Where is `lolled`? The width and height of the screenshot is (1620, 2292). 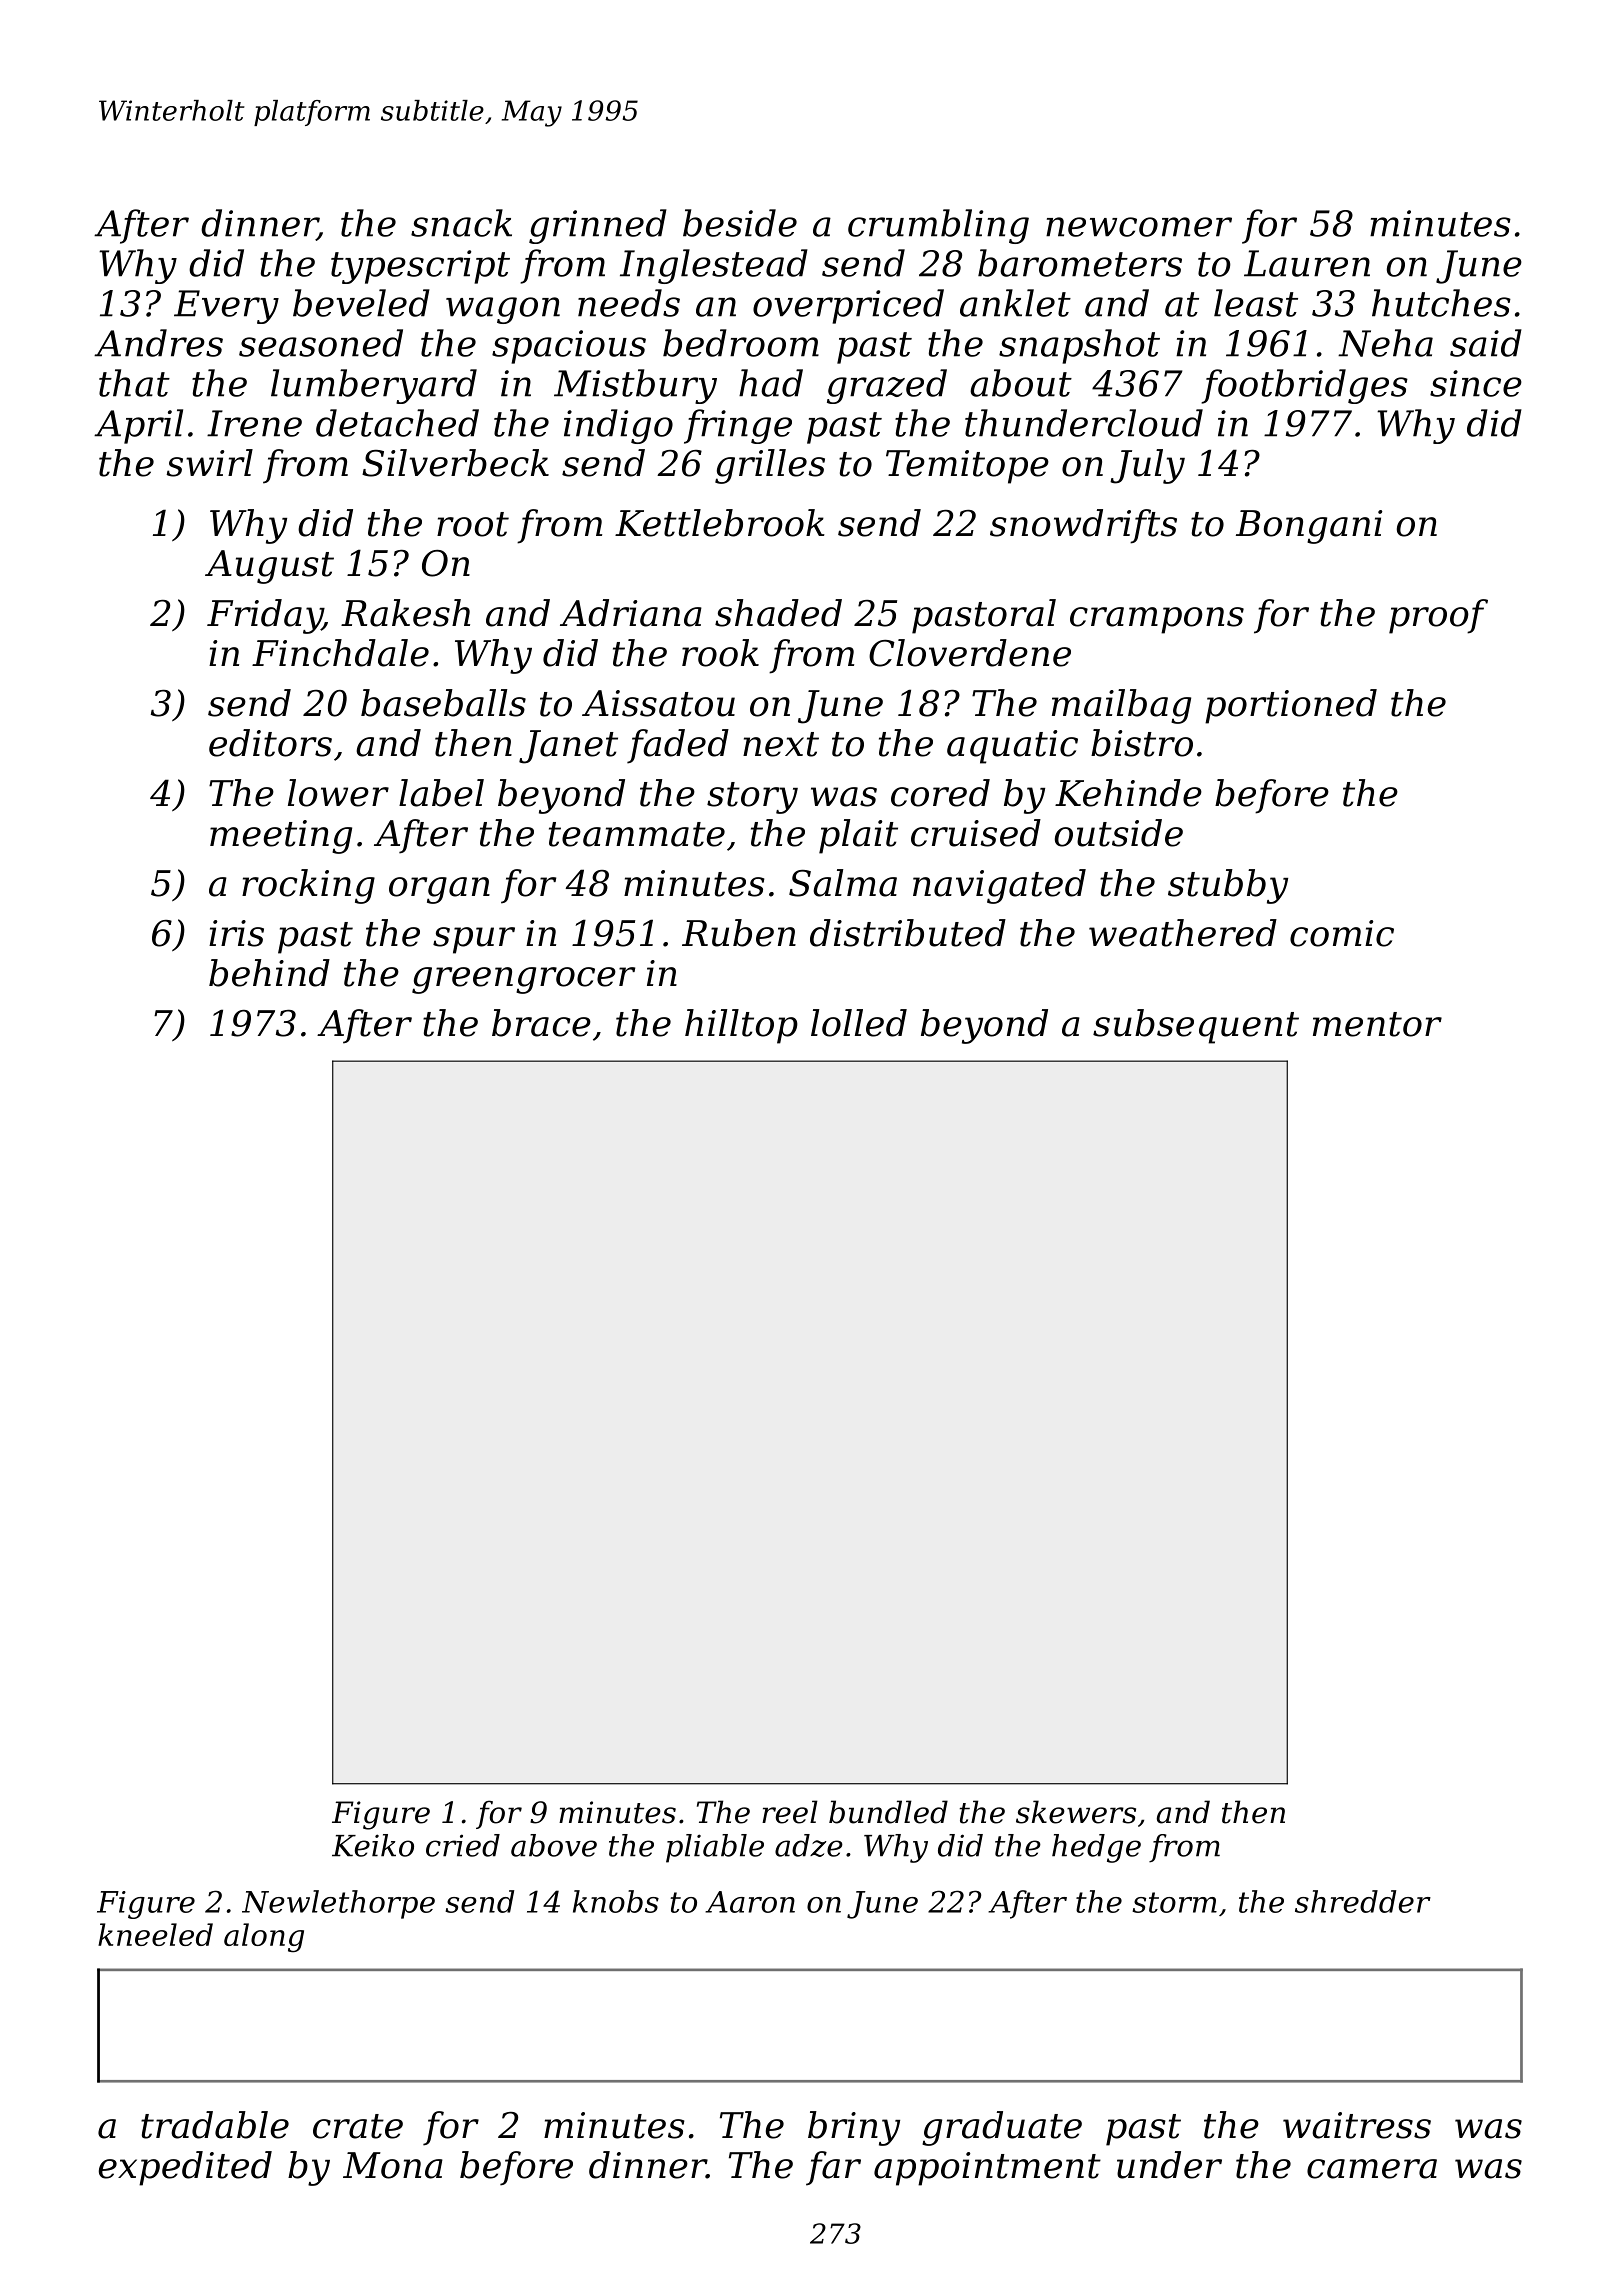
lolled is located at coordinates (859, 1023).
